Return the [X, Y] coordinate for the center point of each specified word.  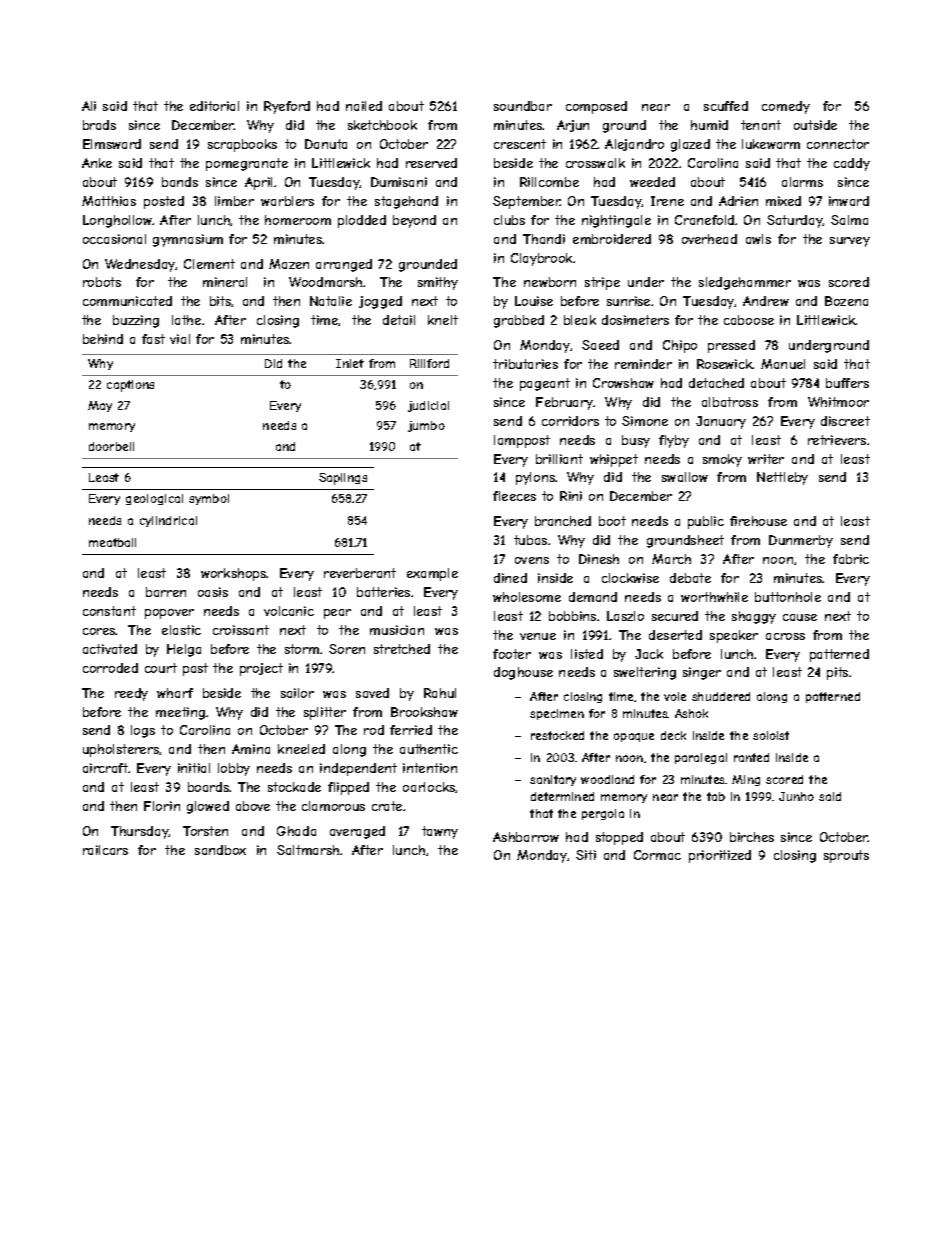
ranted [751, 757]
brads [99, 125]
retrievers [837, 440]
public [706, 522]
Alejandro [634, 145]
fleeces [514, 496]
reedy [131, 694]
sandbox [220, 850]
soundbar [523, 106]
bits [221, 301]
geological [154, 499]
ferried [411, 730]
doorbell [111, 446]
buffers [847, 383]
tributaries [525, 364]
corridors [570, 421]
